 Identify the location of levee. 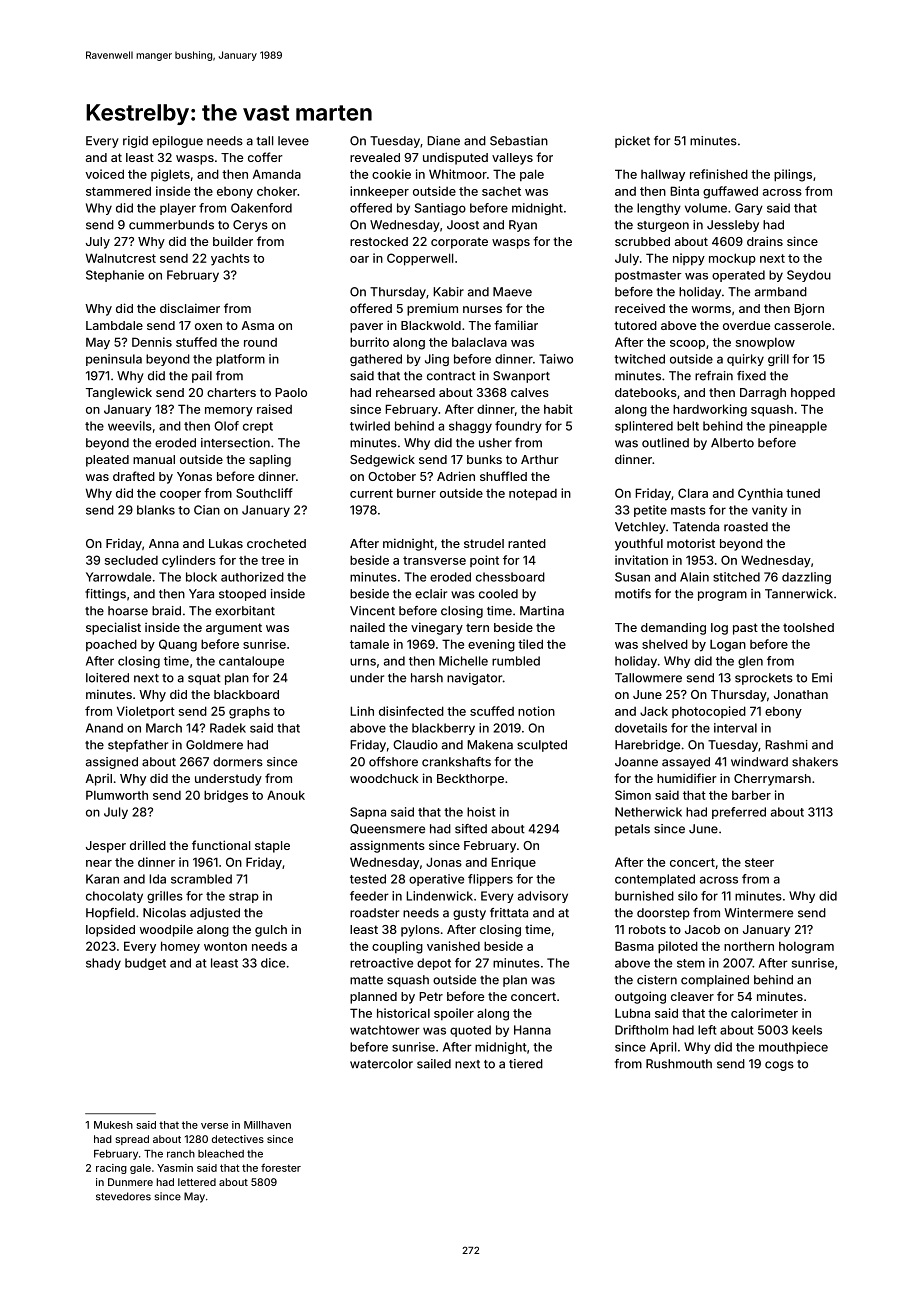
(293, 141).
